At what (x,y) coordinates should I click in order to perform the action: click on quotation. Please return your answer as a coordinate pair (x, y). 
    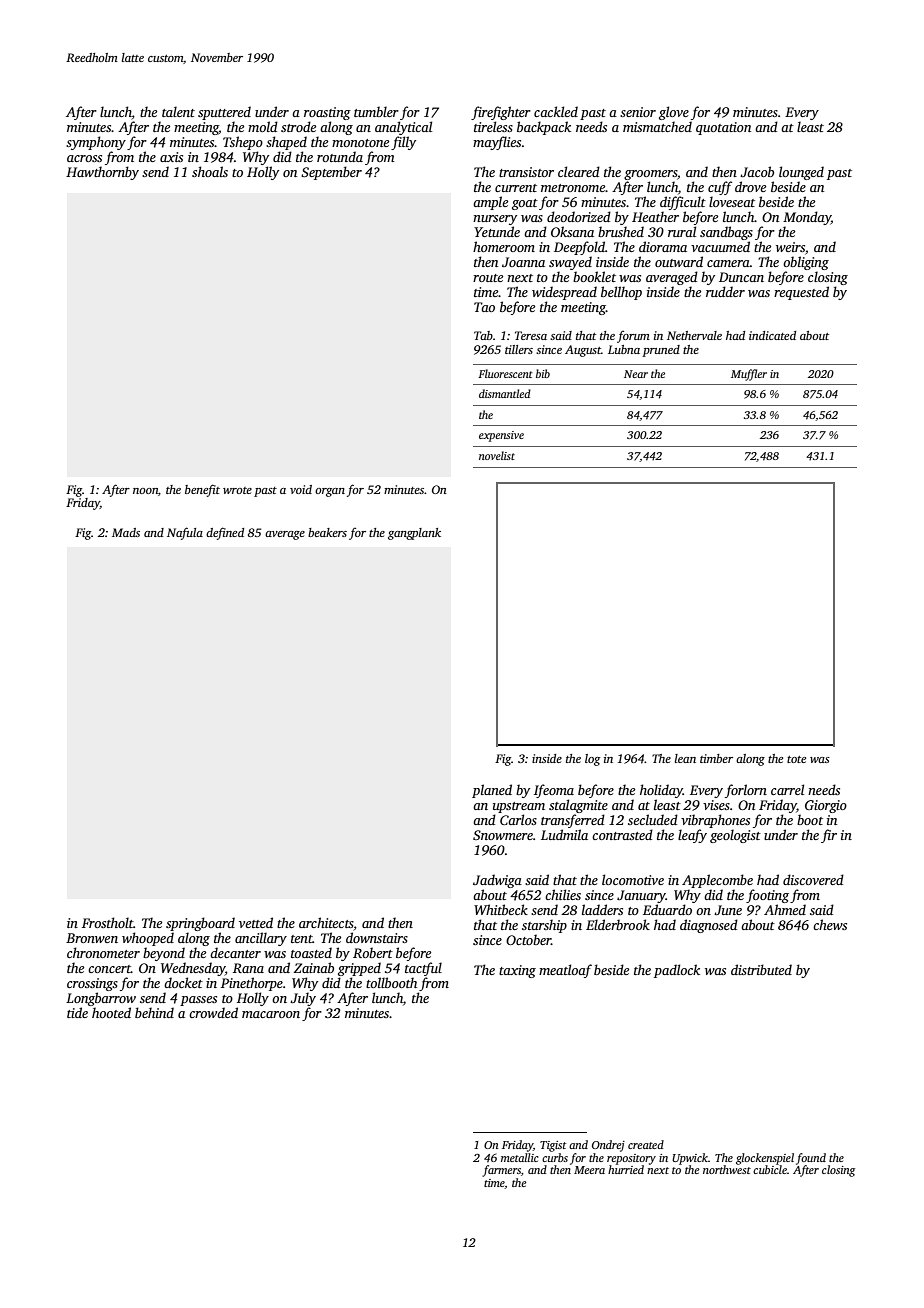
    Looking at the image, I should click on (723, 128).
